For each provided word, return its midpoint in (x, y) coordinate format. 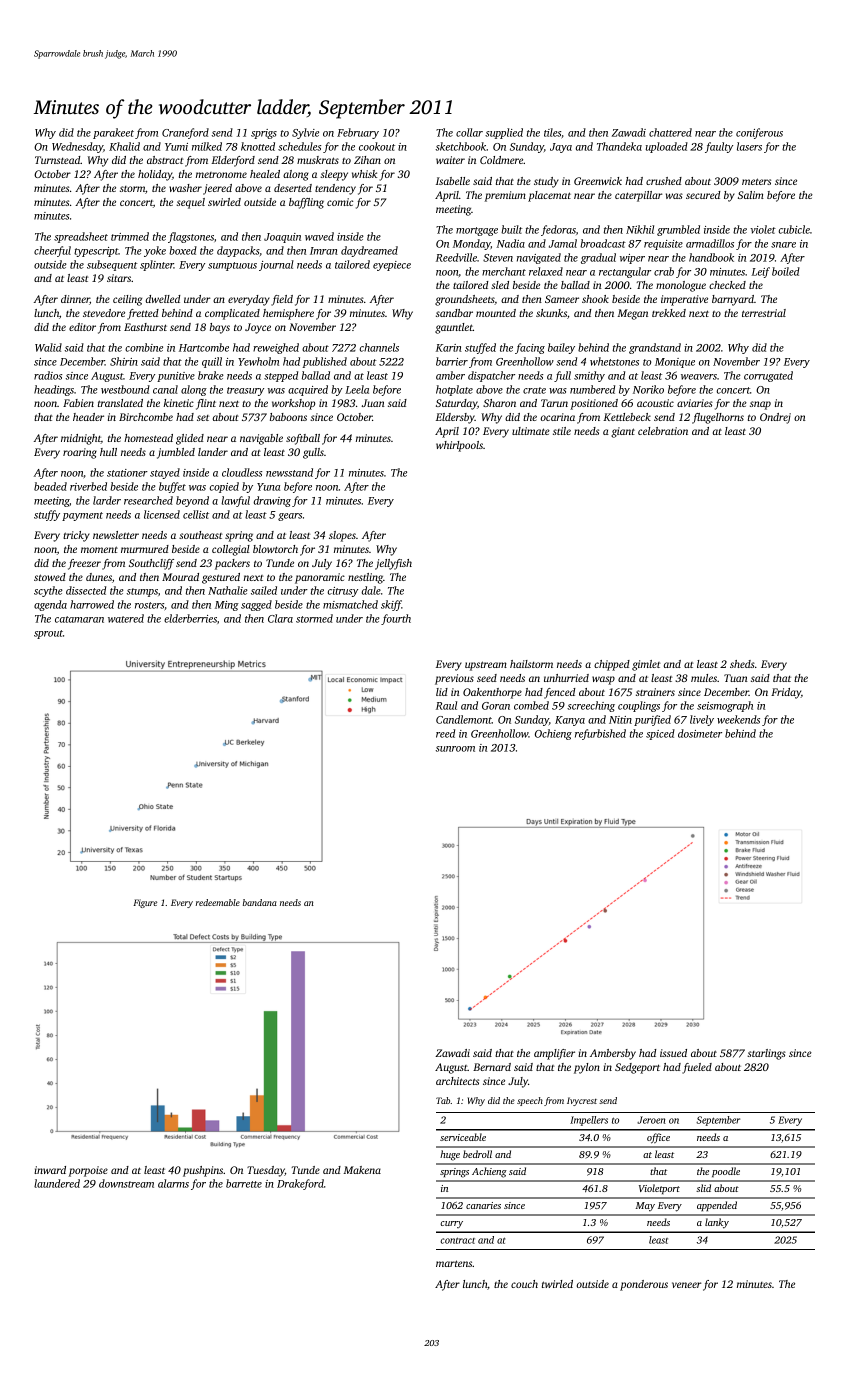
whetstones (614, 361)
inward (50, 1170)
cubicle (794, 229)
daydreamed (369, 251)
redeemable (218, 902)
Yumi (176, 147)
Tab (443, 1100)
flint (206, 404)
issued (673, 1053)
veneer (687, 1285)
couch (524, 1284)
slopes (342, 536)
